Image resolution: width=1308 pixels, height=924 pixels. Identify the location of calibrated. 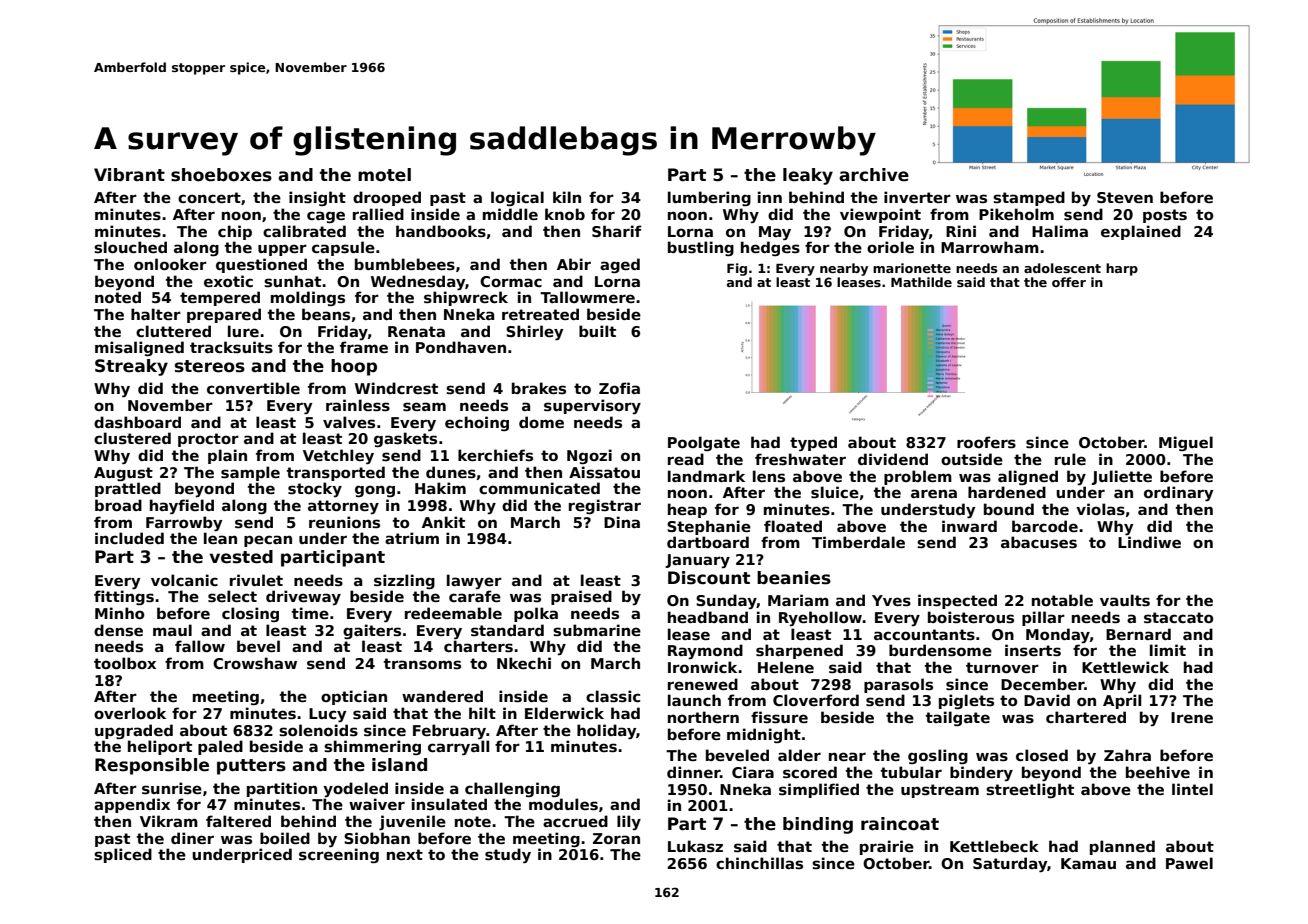
(304, 231).
